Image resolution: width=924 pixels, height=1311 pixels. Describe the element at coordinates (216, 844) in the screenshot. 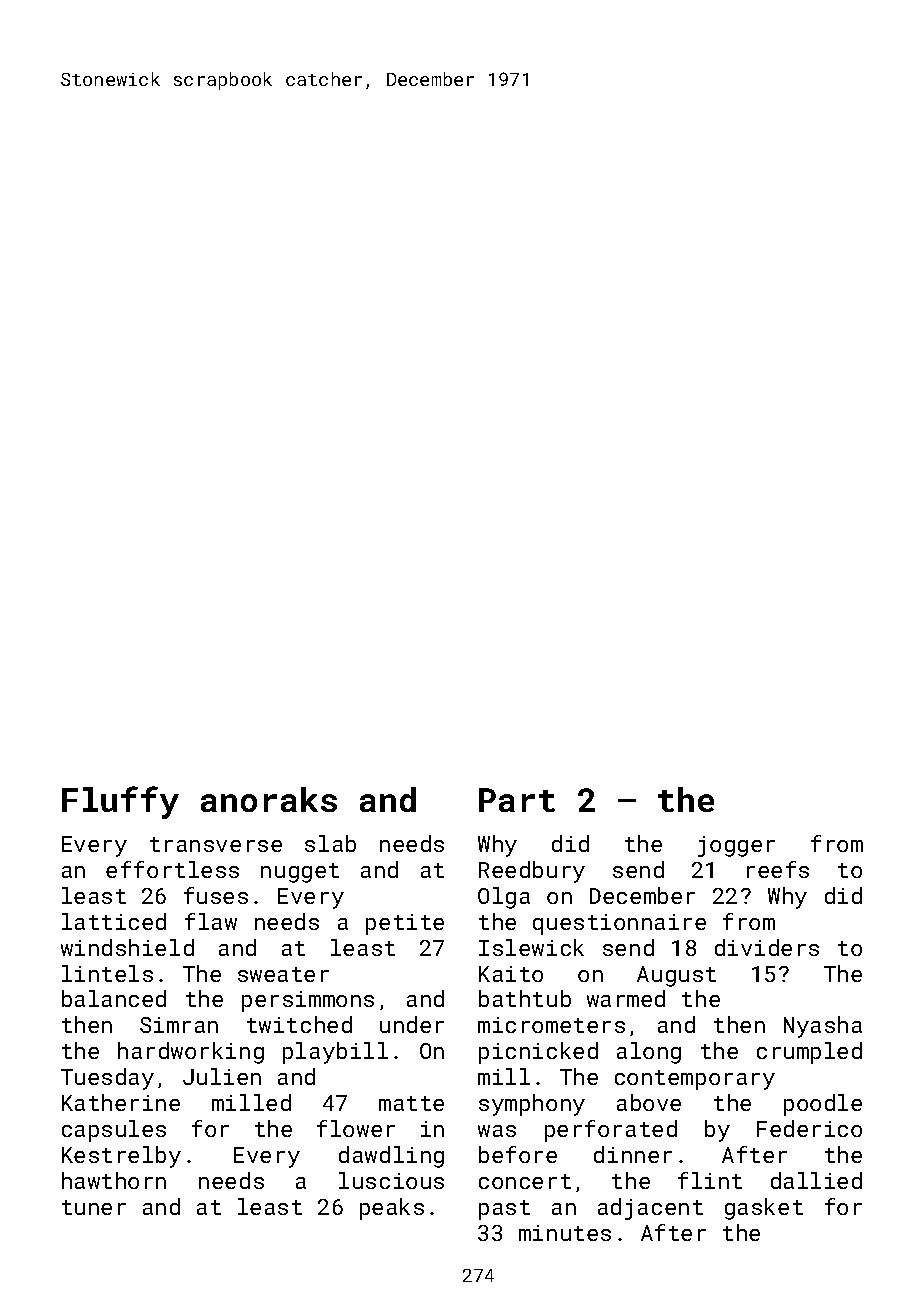

I see `transverse` at that location.
